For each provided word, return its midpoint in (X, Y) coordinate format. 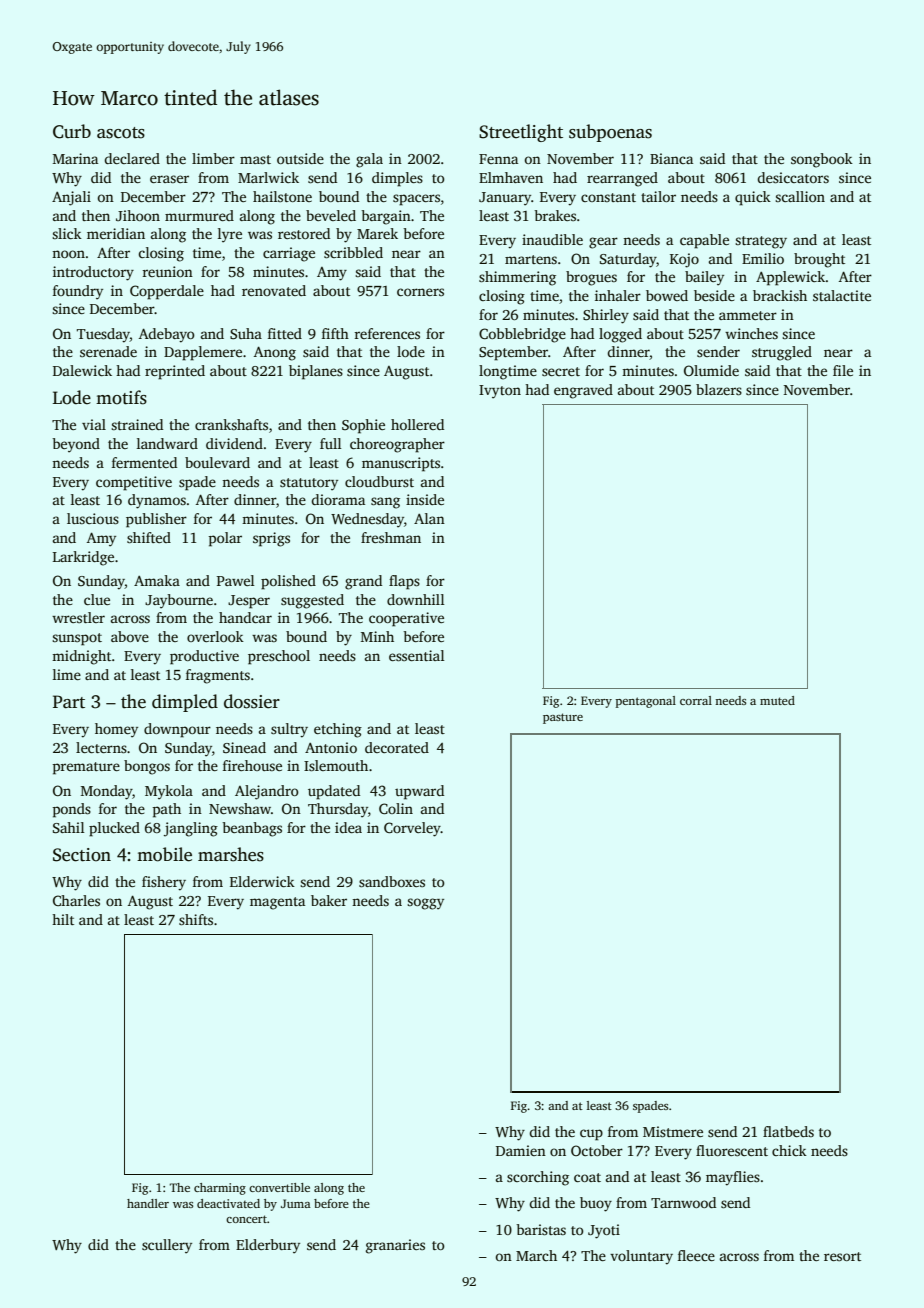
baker (329, 900)
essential (417, 655)
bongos (147, 767)
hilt (63, 919)
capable (704, 241)
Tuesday (103, 335)
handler (148, 1203)
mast (255, 159)
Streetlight (521, 133)
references (387, 333)
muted (777, 700)
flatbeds (788, 1131)
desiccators (793, 177)
